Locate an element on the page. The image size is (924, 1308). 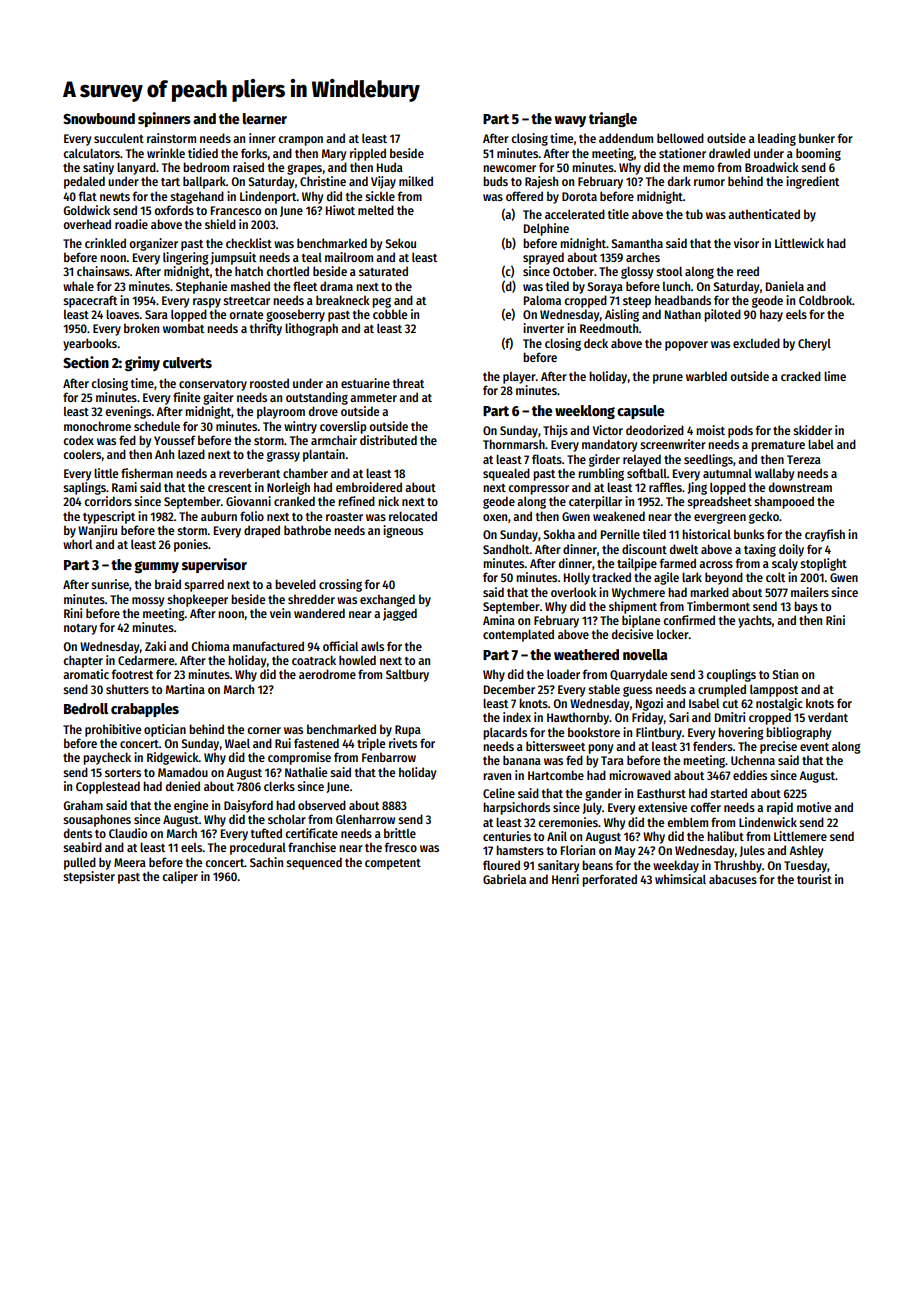
caliper is located at coordinates (180, 877).
